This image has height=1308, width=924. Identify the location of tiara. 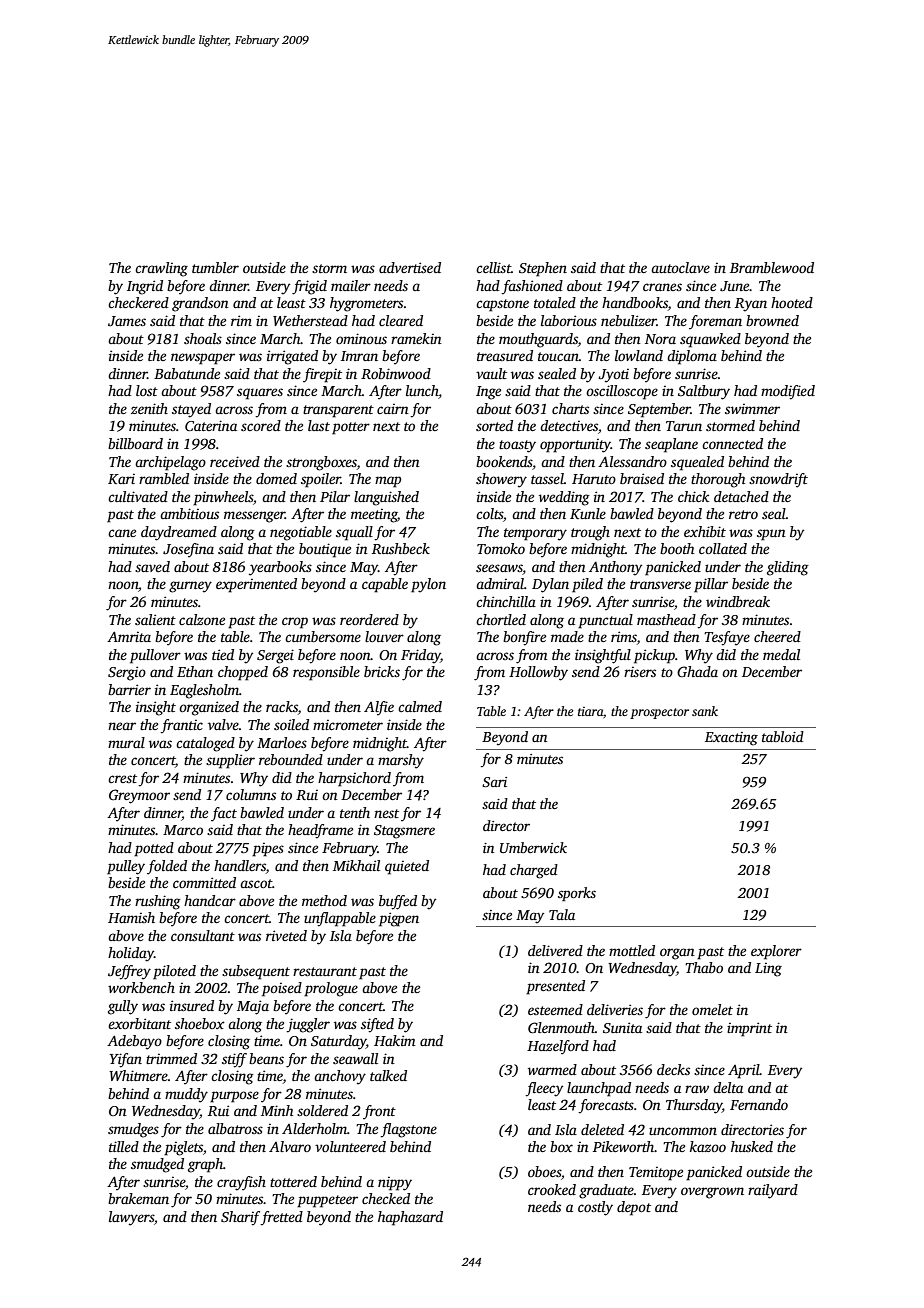
(590, 711).
